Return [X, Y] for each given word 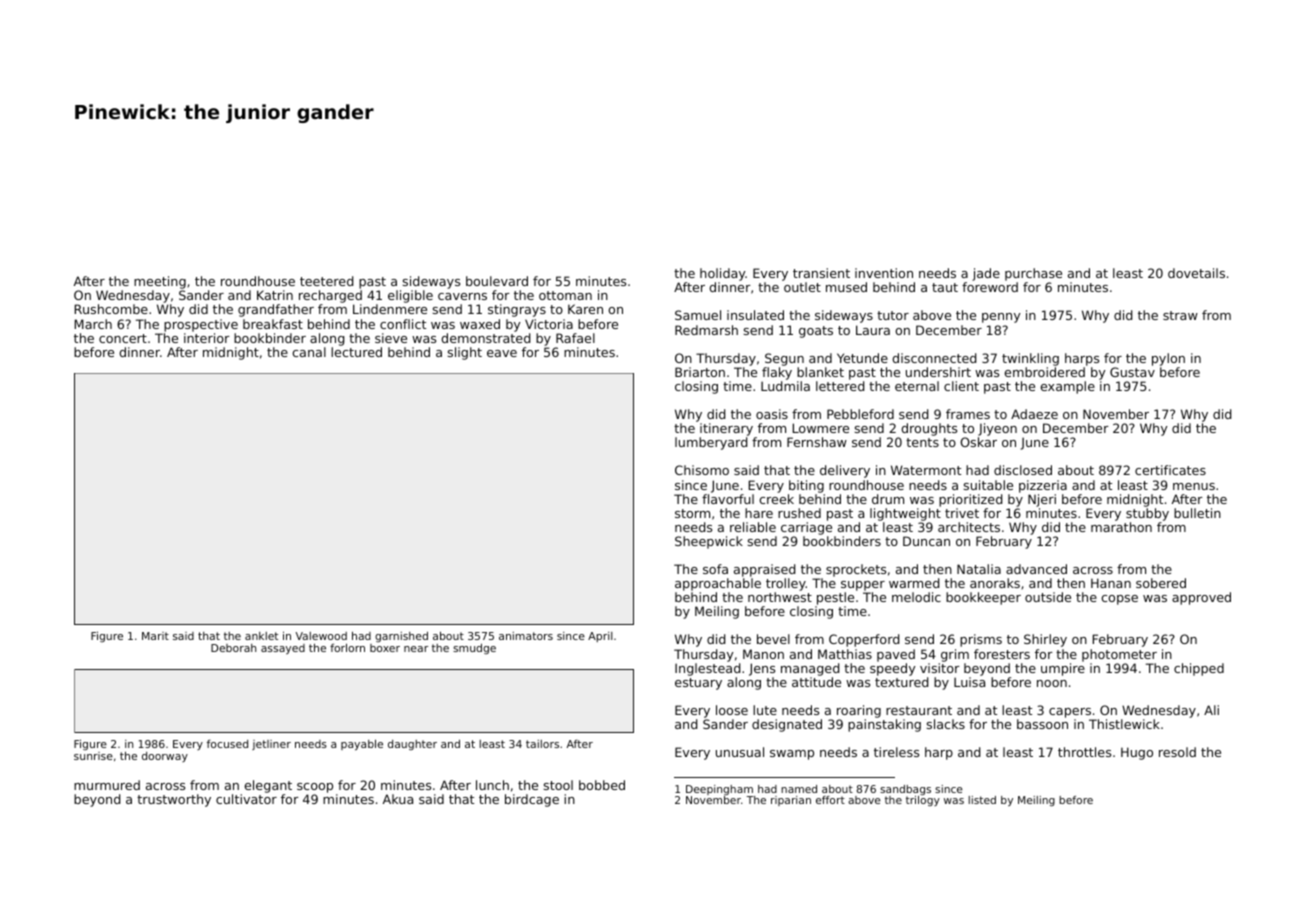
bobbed [602, 785]
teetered [326, 281]
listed [982, 800]
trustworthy [174, 800]
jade [986, 274]
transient [821, 273]
